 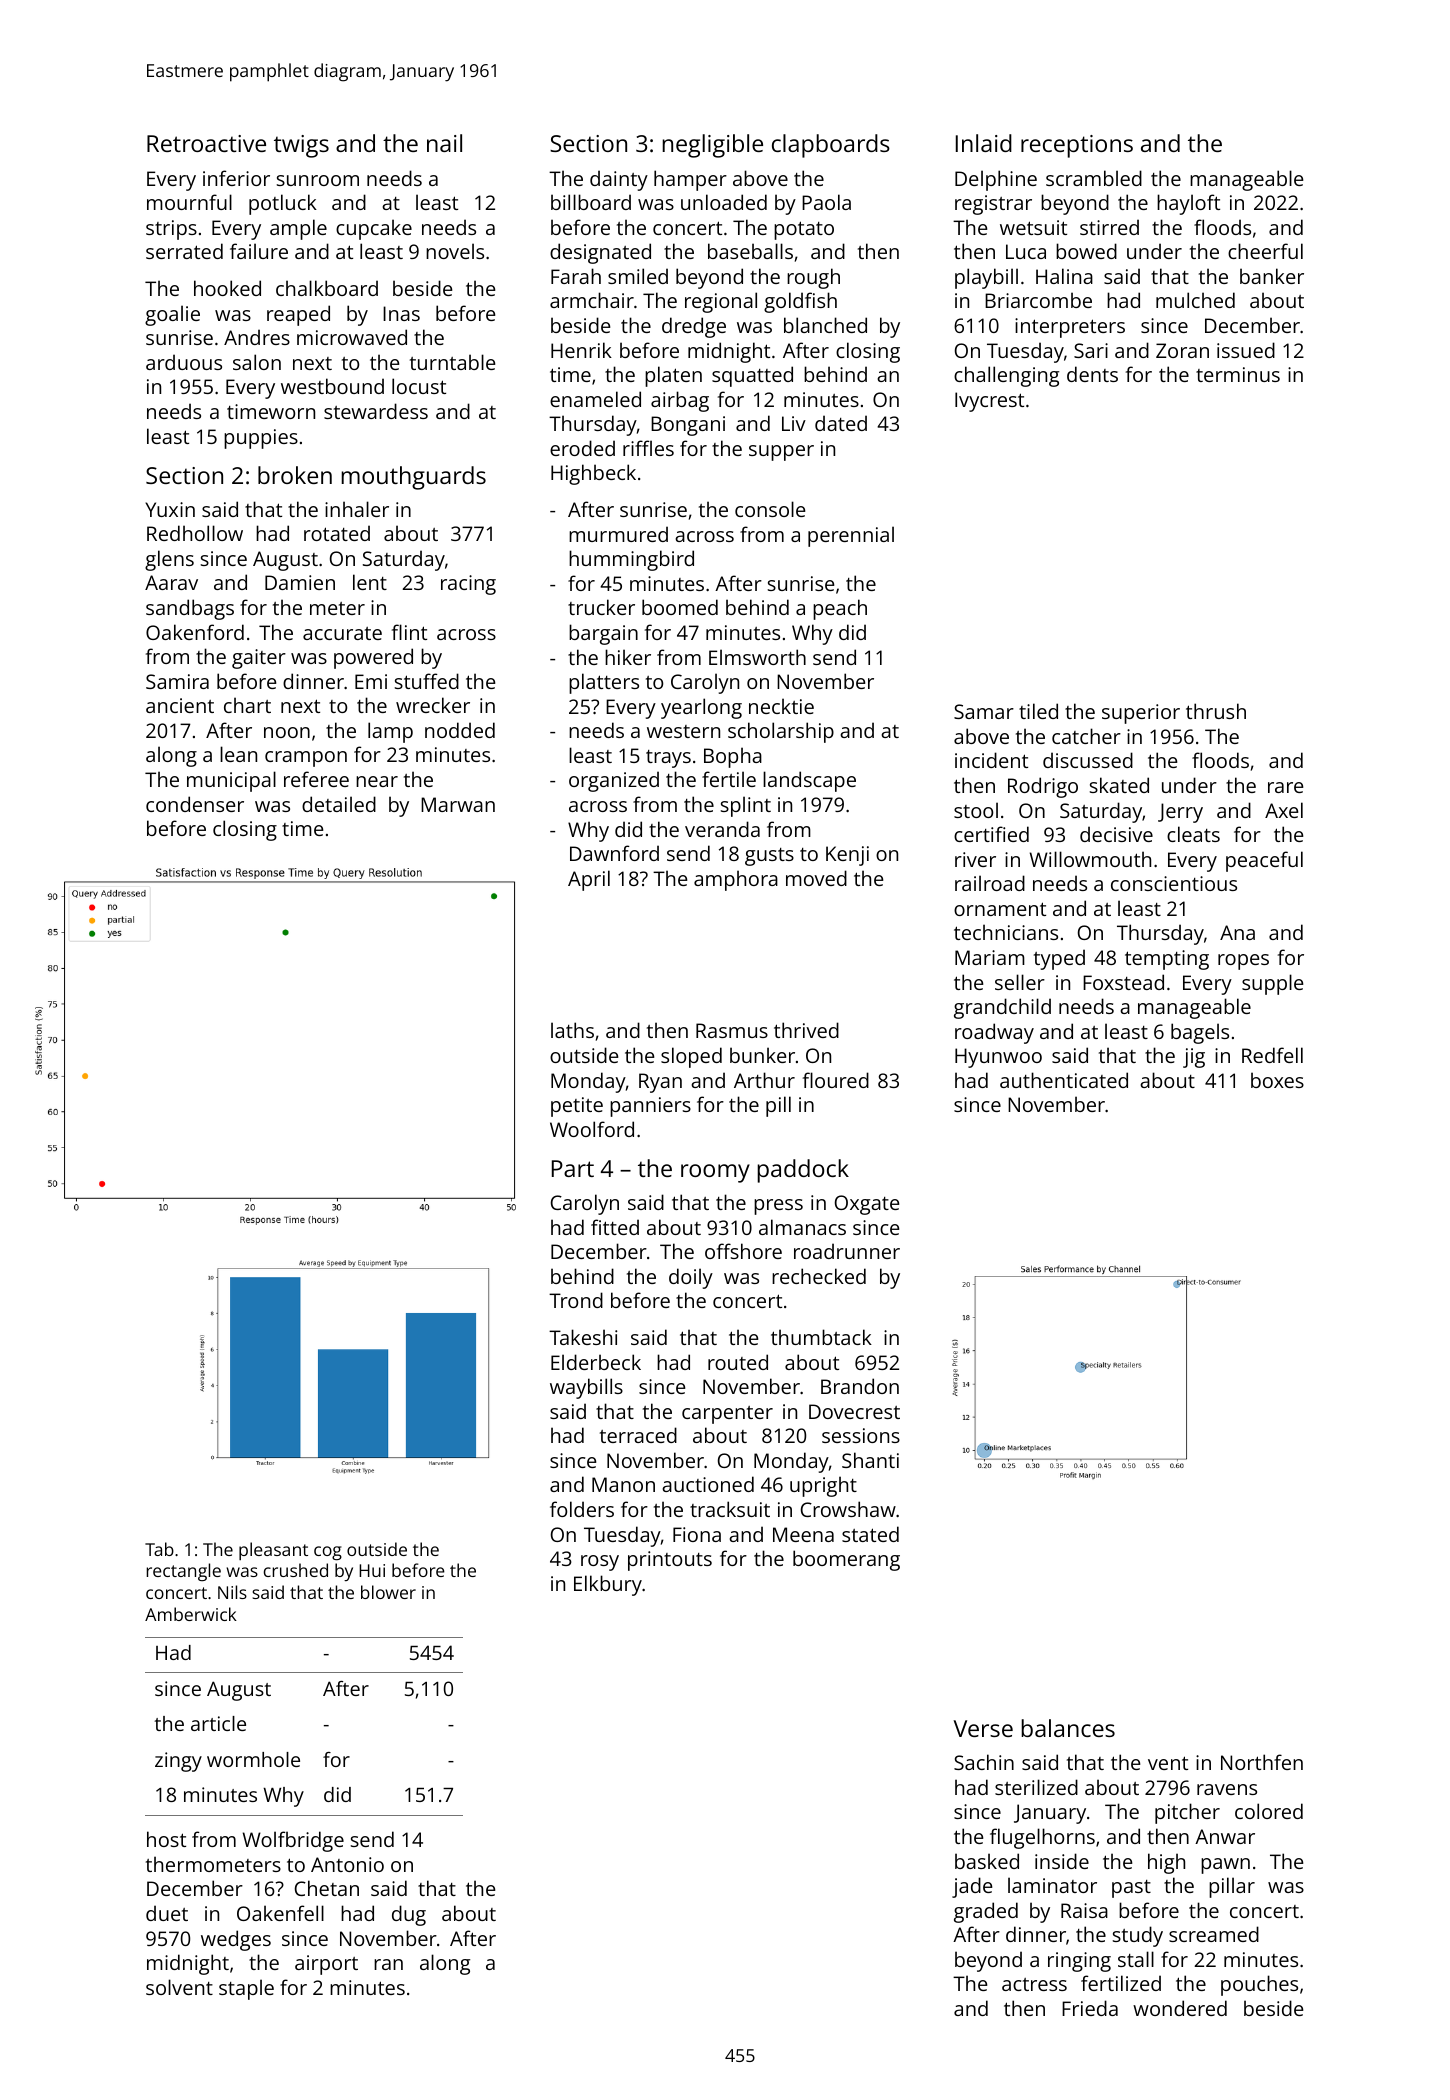 What do you see at coordinates (986, 1912) in the document?
I see `graded` at bounding box center [986, 1912].
